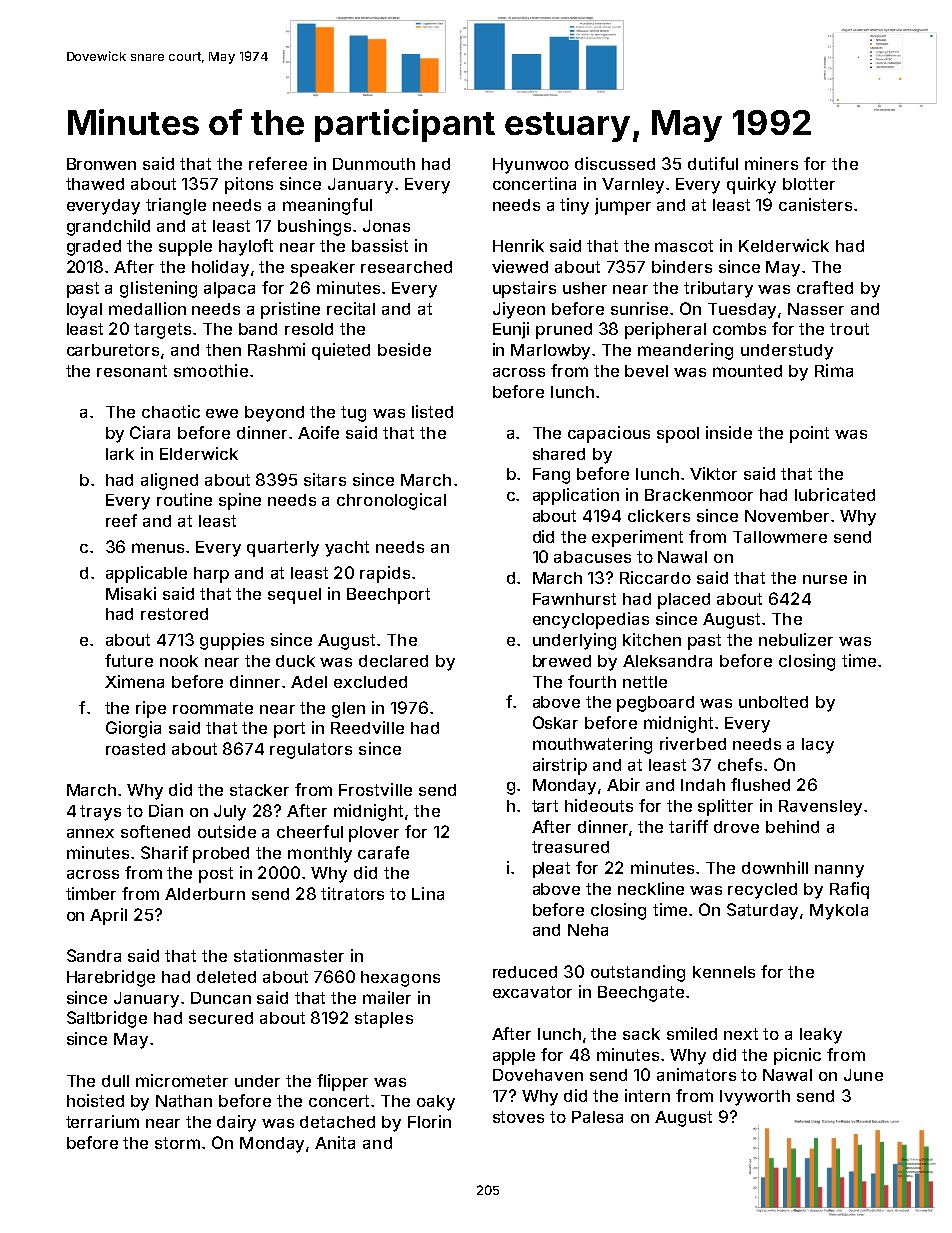 Image resolution: width=952 pixels, height=1233 pixels. What do you see at coordinates (839, 912) in the image?
I see `Mykola` at bounding box center [839, 912].
